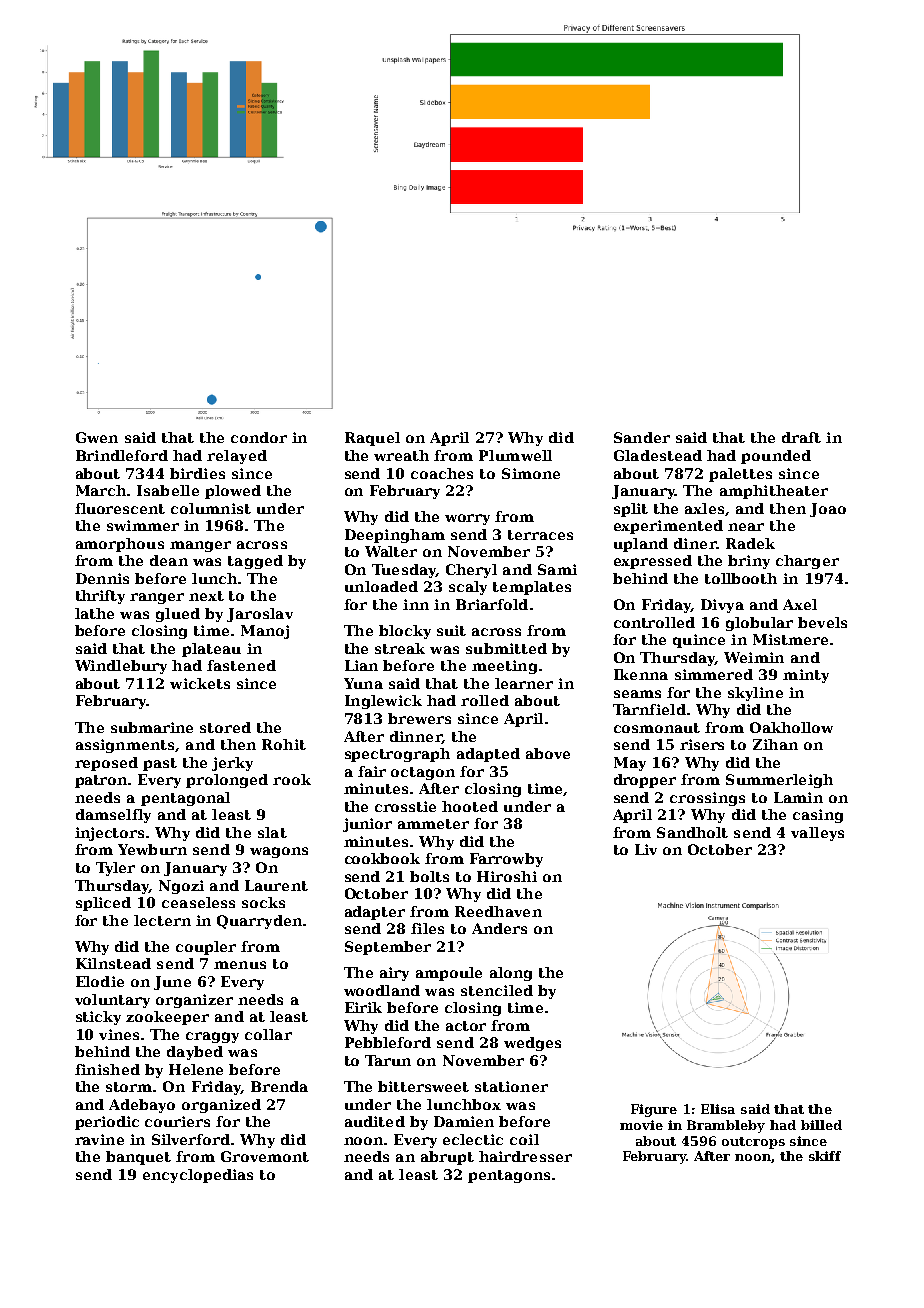  I want to click on plowed, so click(233, 492).
